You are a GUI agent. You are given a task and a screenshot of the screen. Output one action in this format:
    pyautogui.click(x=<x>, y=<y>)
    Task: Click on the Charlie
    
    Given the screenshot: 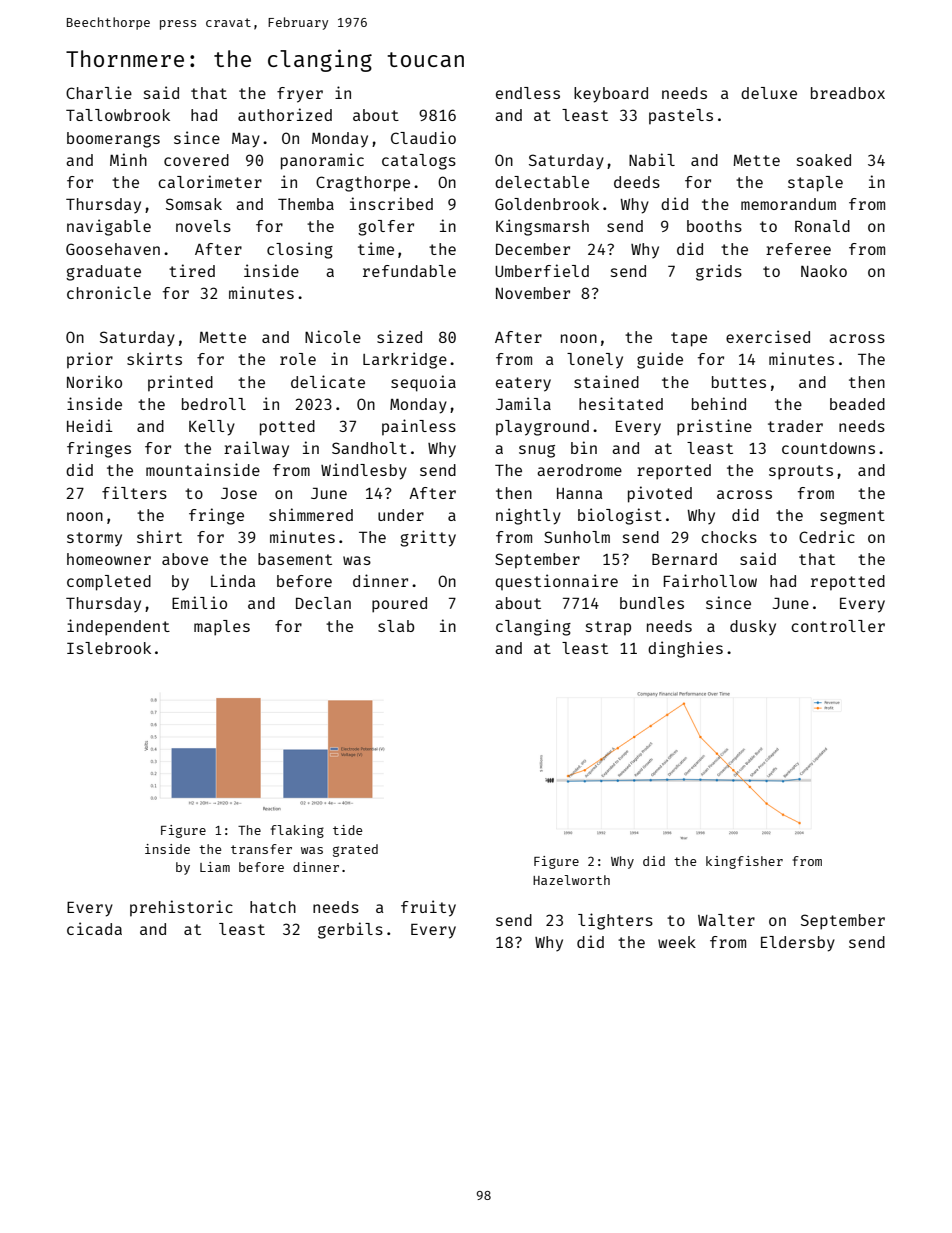 What is the action you would take?
    pyautogui.click(x=99, y=92)
